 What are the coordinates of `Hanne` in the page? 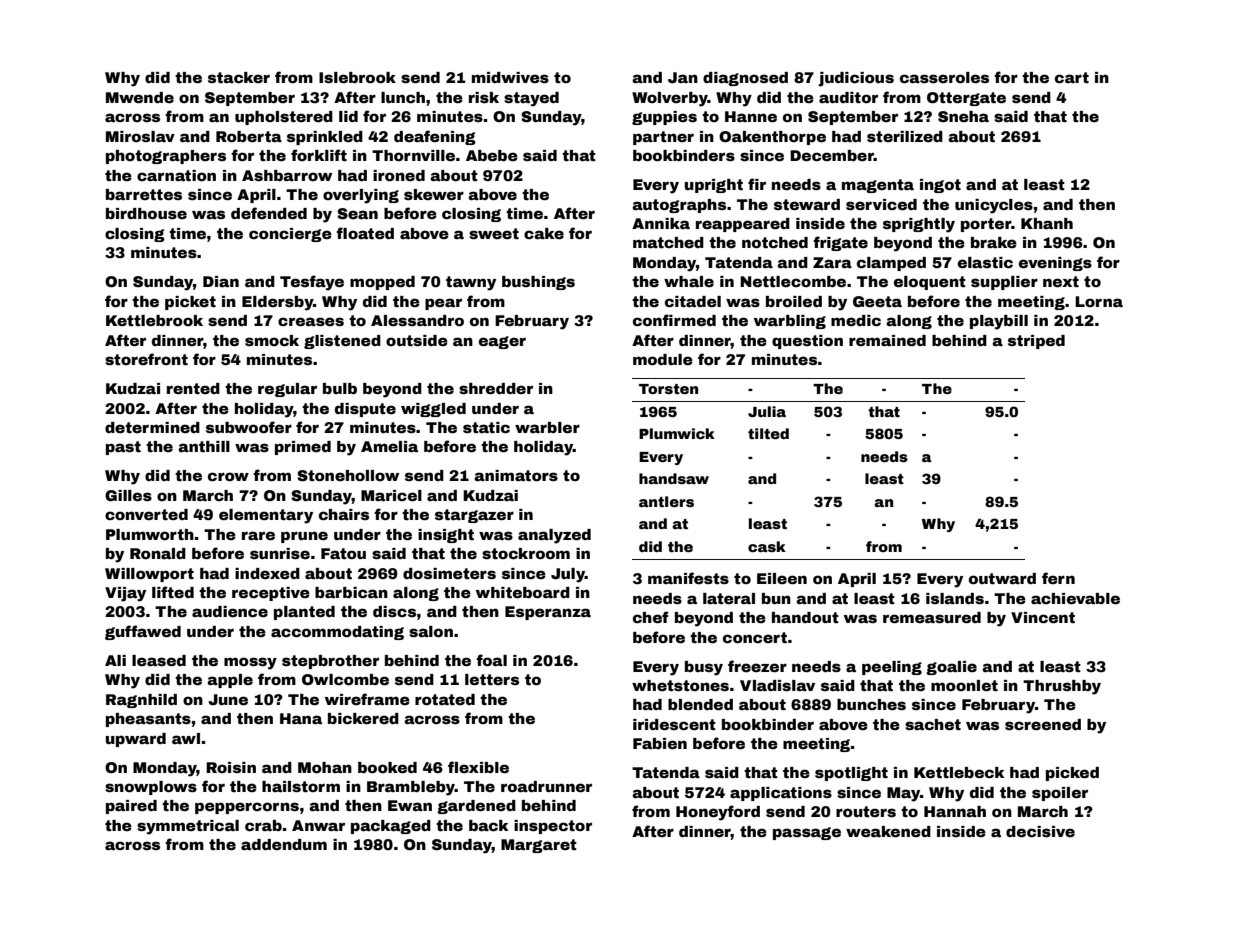 It's located at (751, 116).
